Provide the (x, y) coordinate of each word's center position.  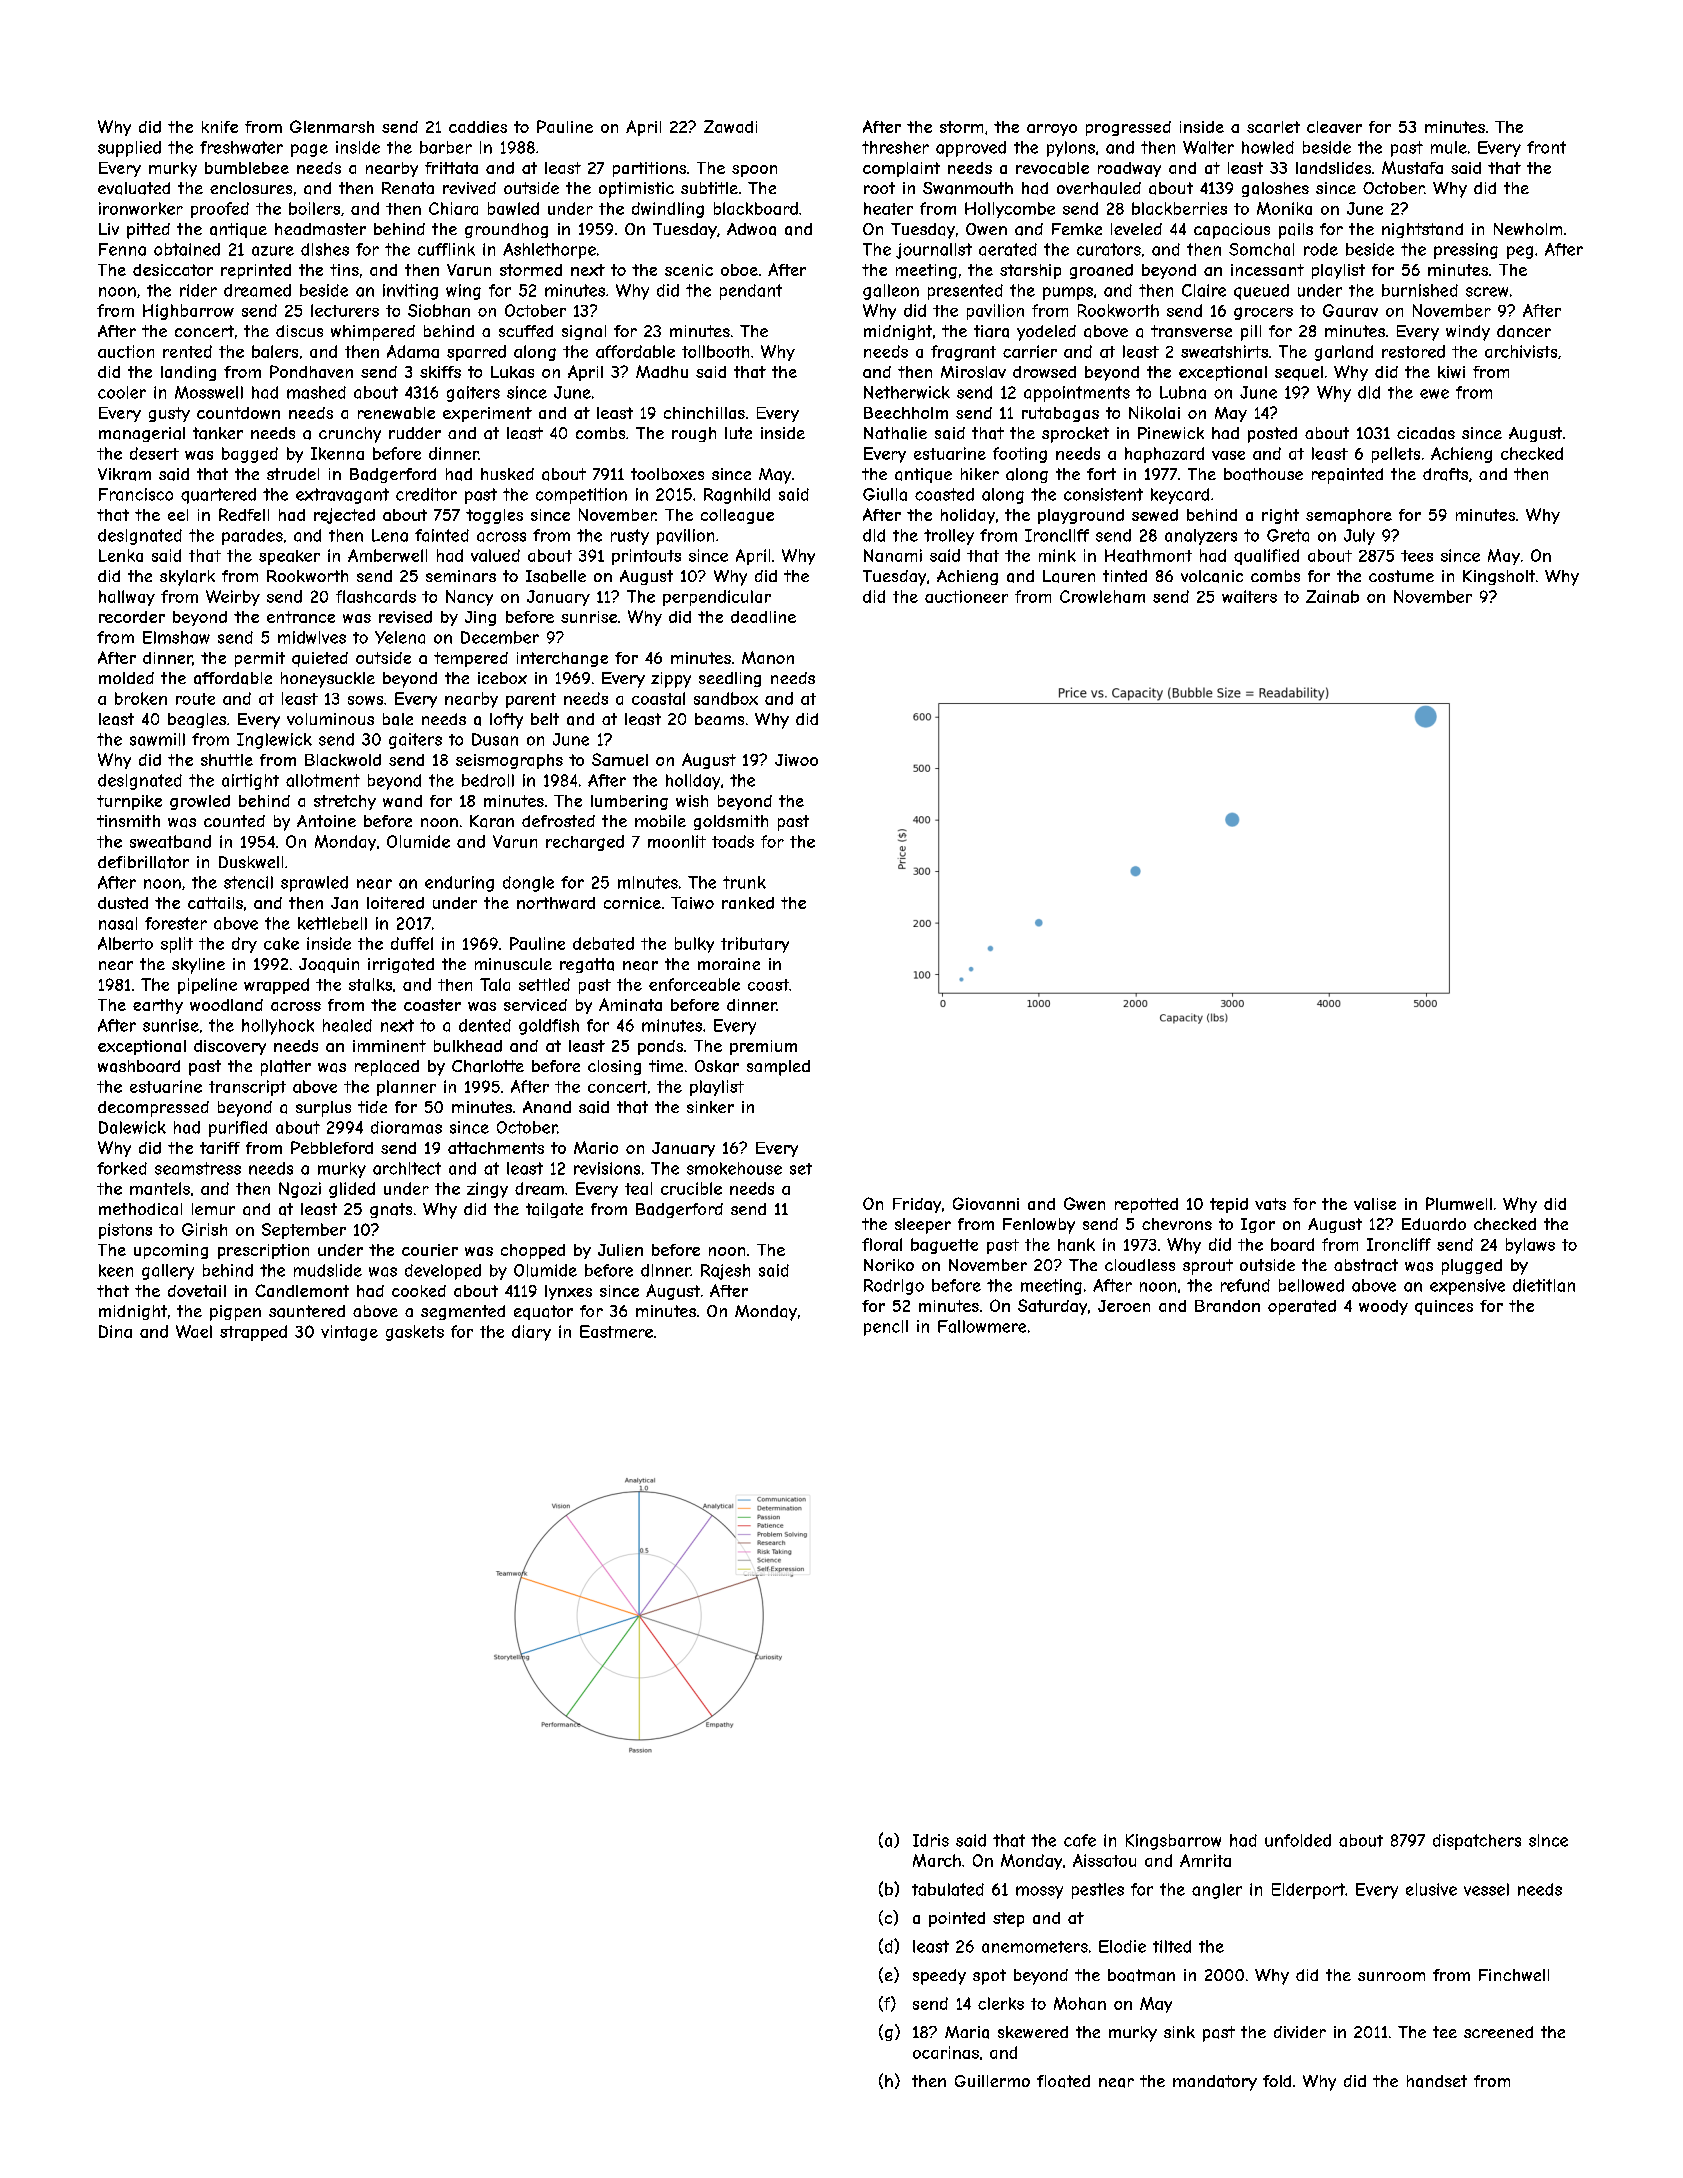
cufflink (446, 249)
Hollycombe (1010, 210)
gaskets (415, 1333)
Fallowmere (982, 1326)
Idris (931, 1840)
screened (1498, 2032)
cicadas (1426, 433)
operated (1302, 1307)
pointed (957, 1919)
